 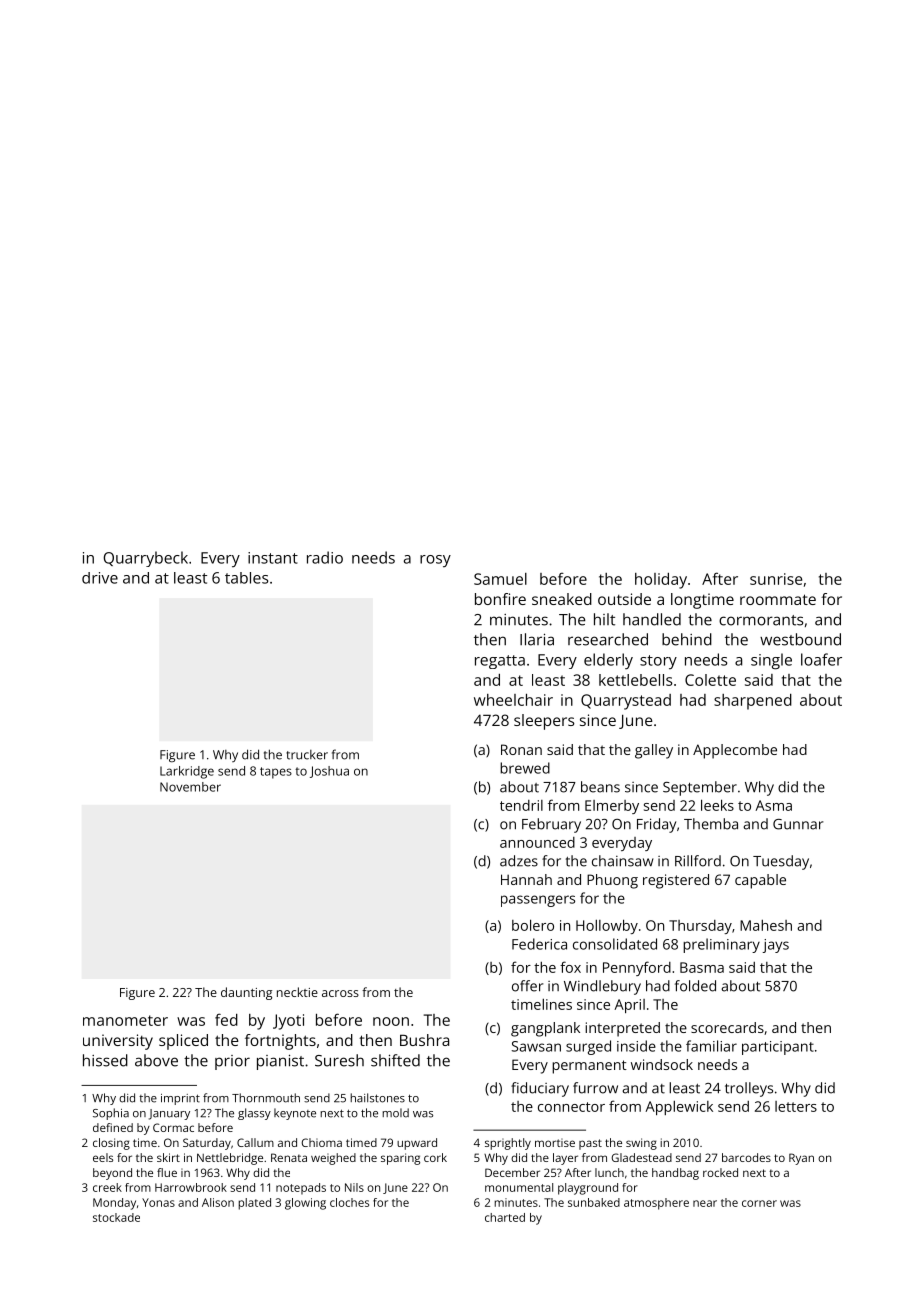 What do you see at coordinates (533, 925) in the page?
I see `bolero` at bounding box center [533, 925].
